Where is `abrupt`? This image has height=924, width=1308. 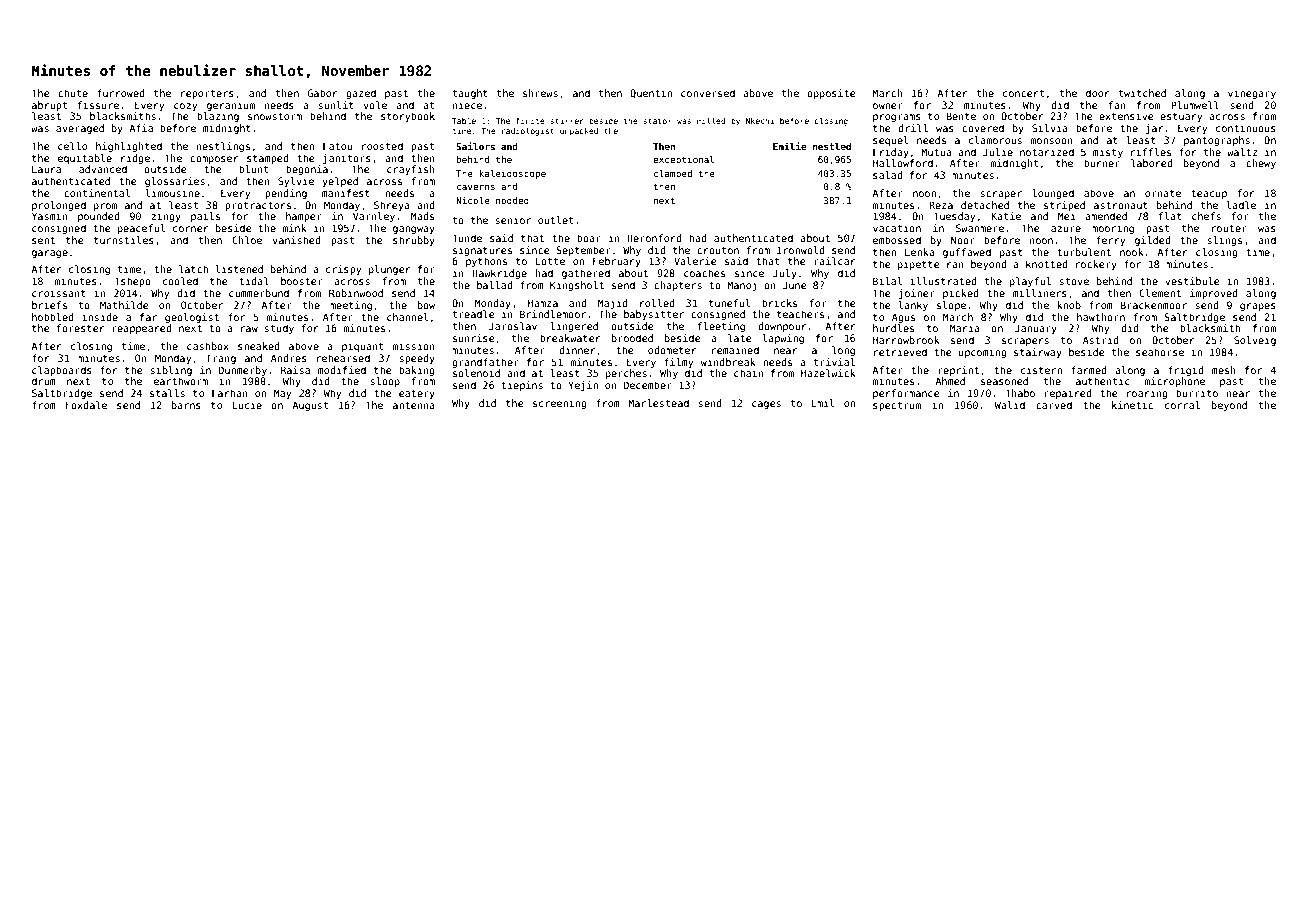 abrupt is located at coordinates (49, 106).
